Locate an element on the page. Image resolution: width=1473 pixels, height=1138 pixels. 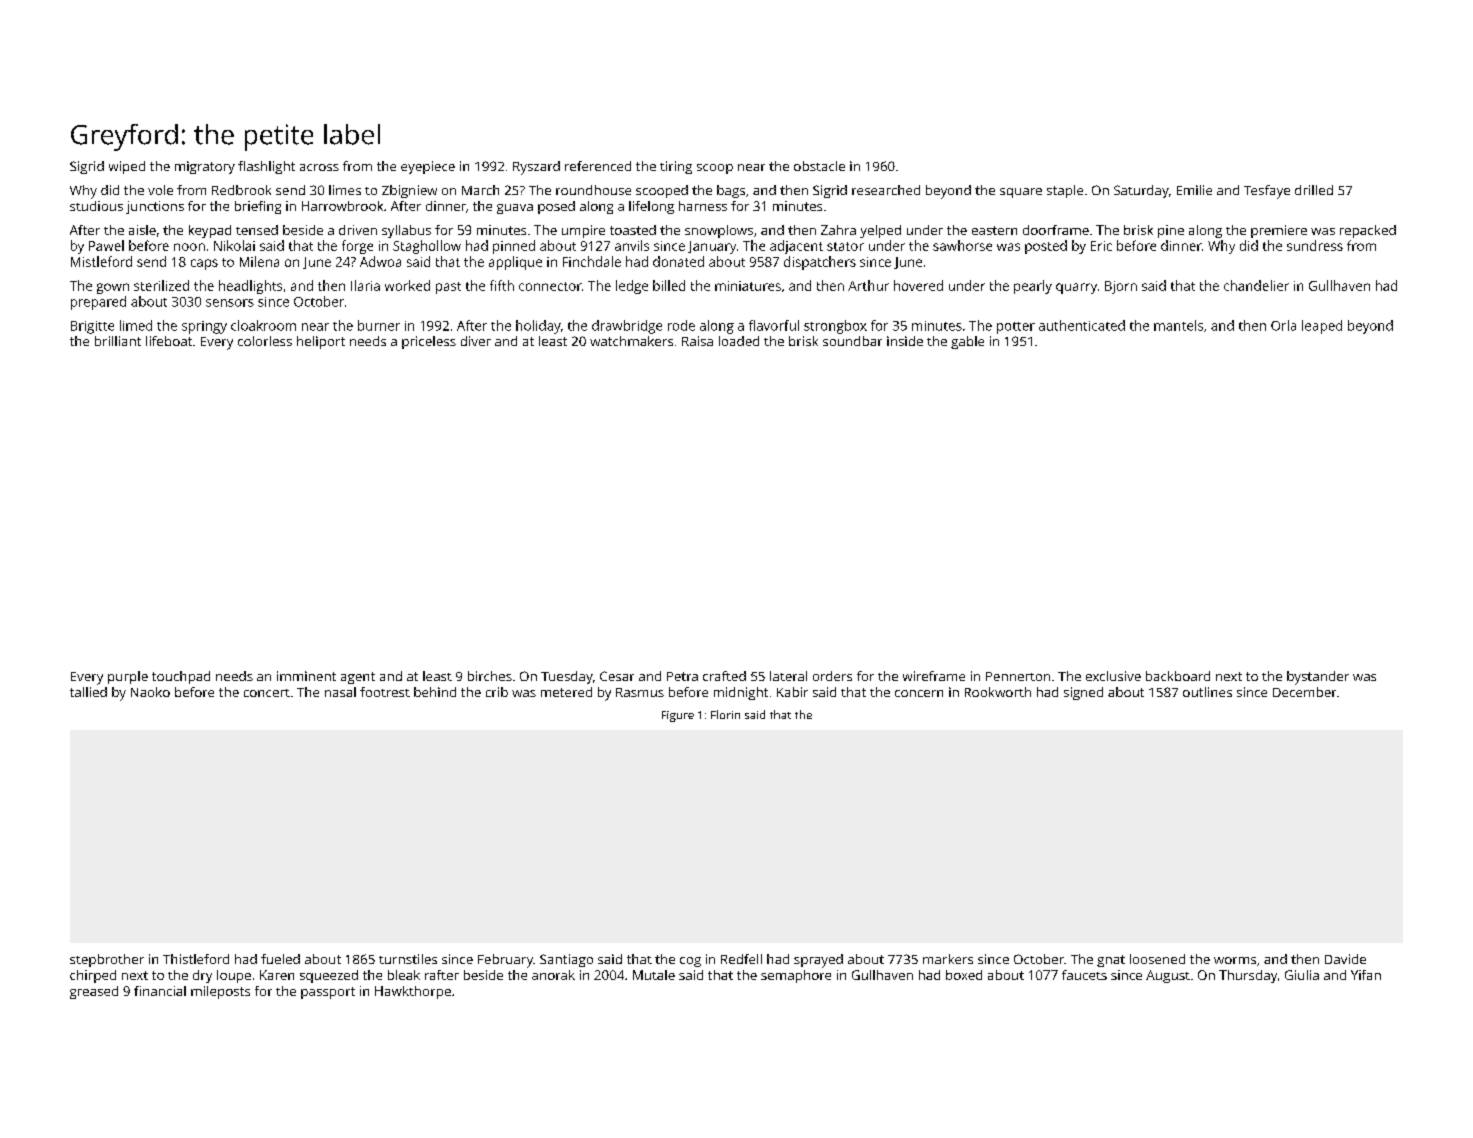
priceless is located at coordinates (429, 342).
